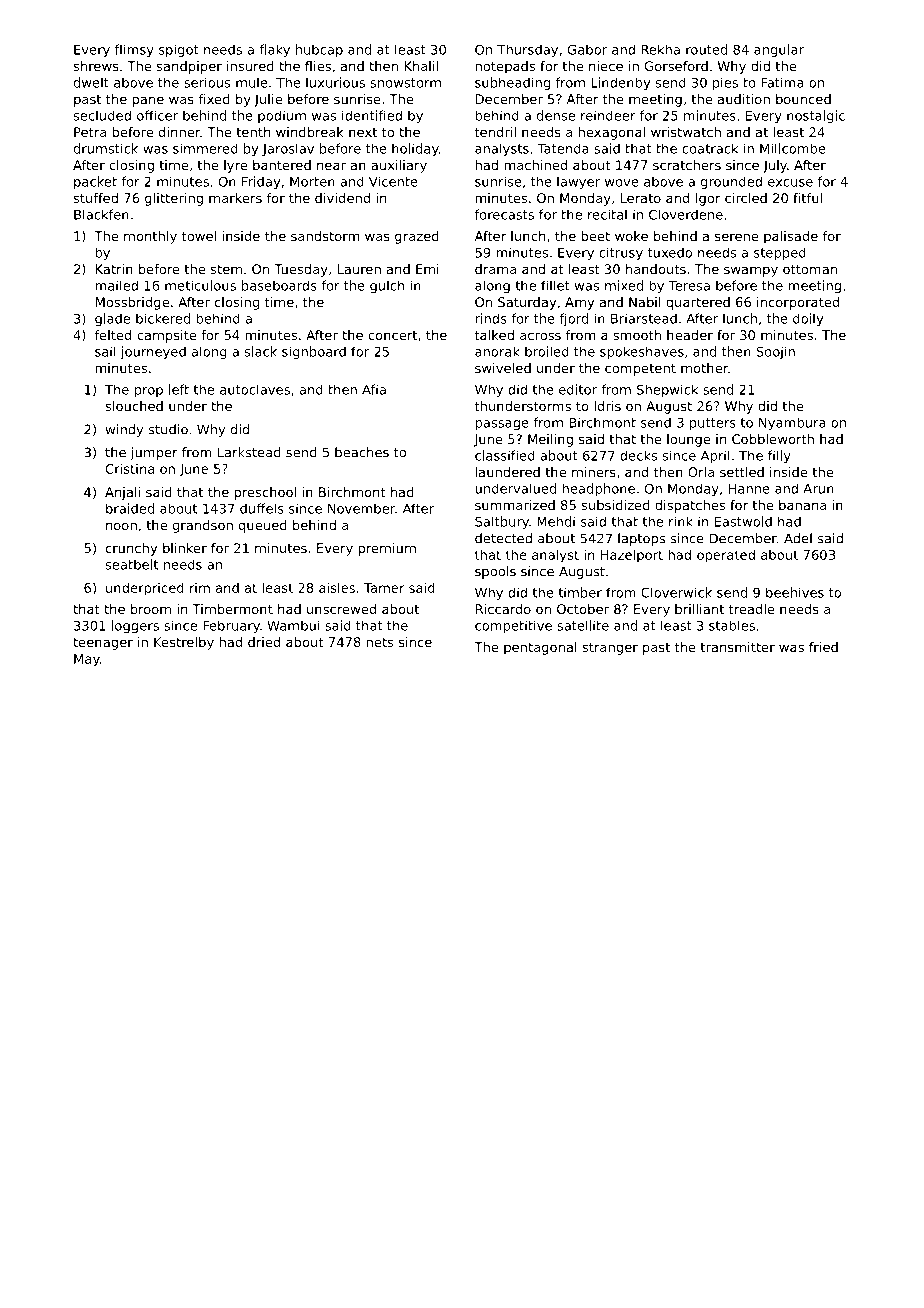 Image resolution: width=924 pixels, height=1308 pixels. Describe the element at coordinates (810, 269) in the screenshot. I see `ottoman` at that location.
